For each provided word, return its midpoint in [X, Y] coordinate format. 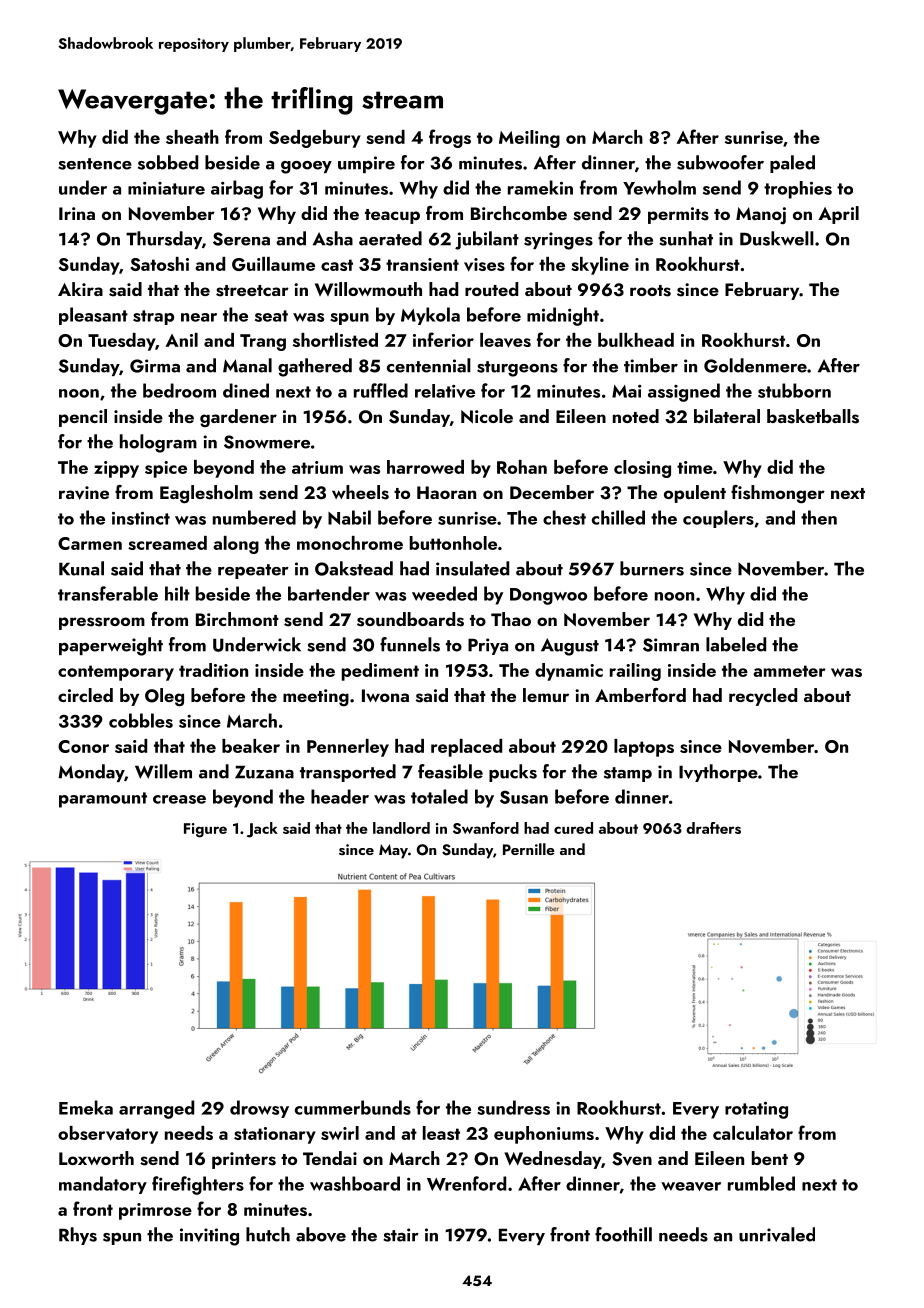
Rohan [522, 467]
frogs [450, 138]
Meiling [529, 139]
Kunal [81, 568]
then [819, 517]
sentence [95, 164]
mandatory [103, 1185]
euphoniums [544, 1135]
